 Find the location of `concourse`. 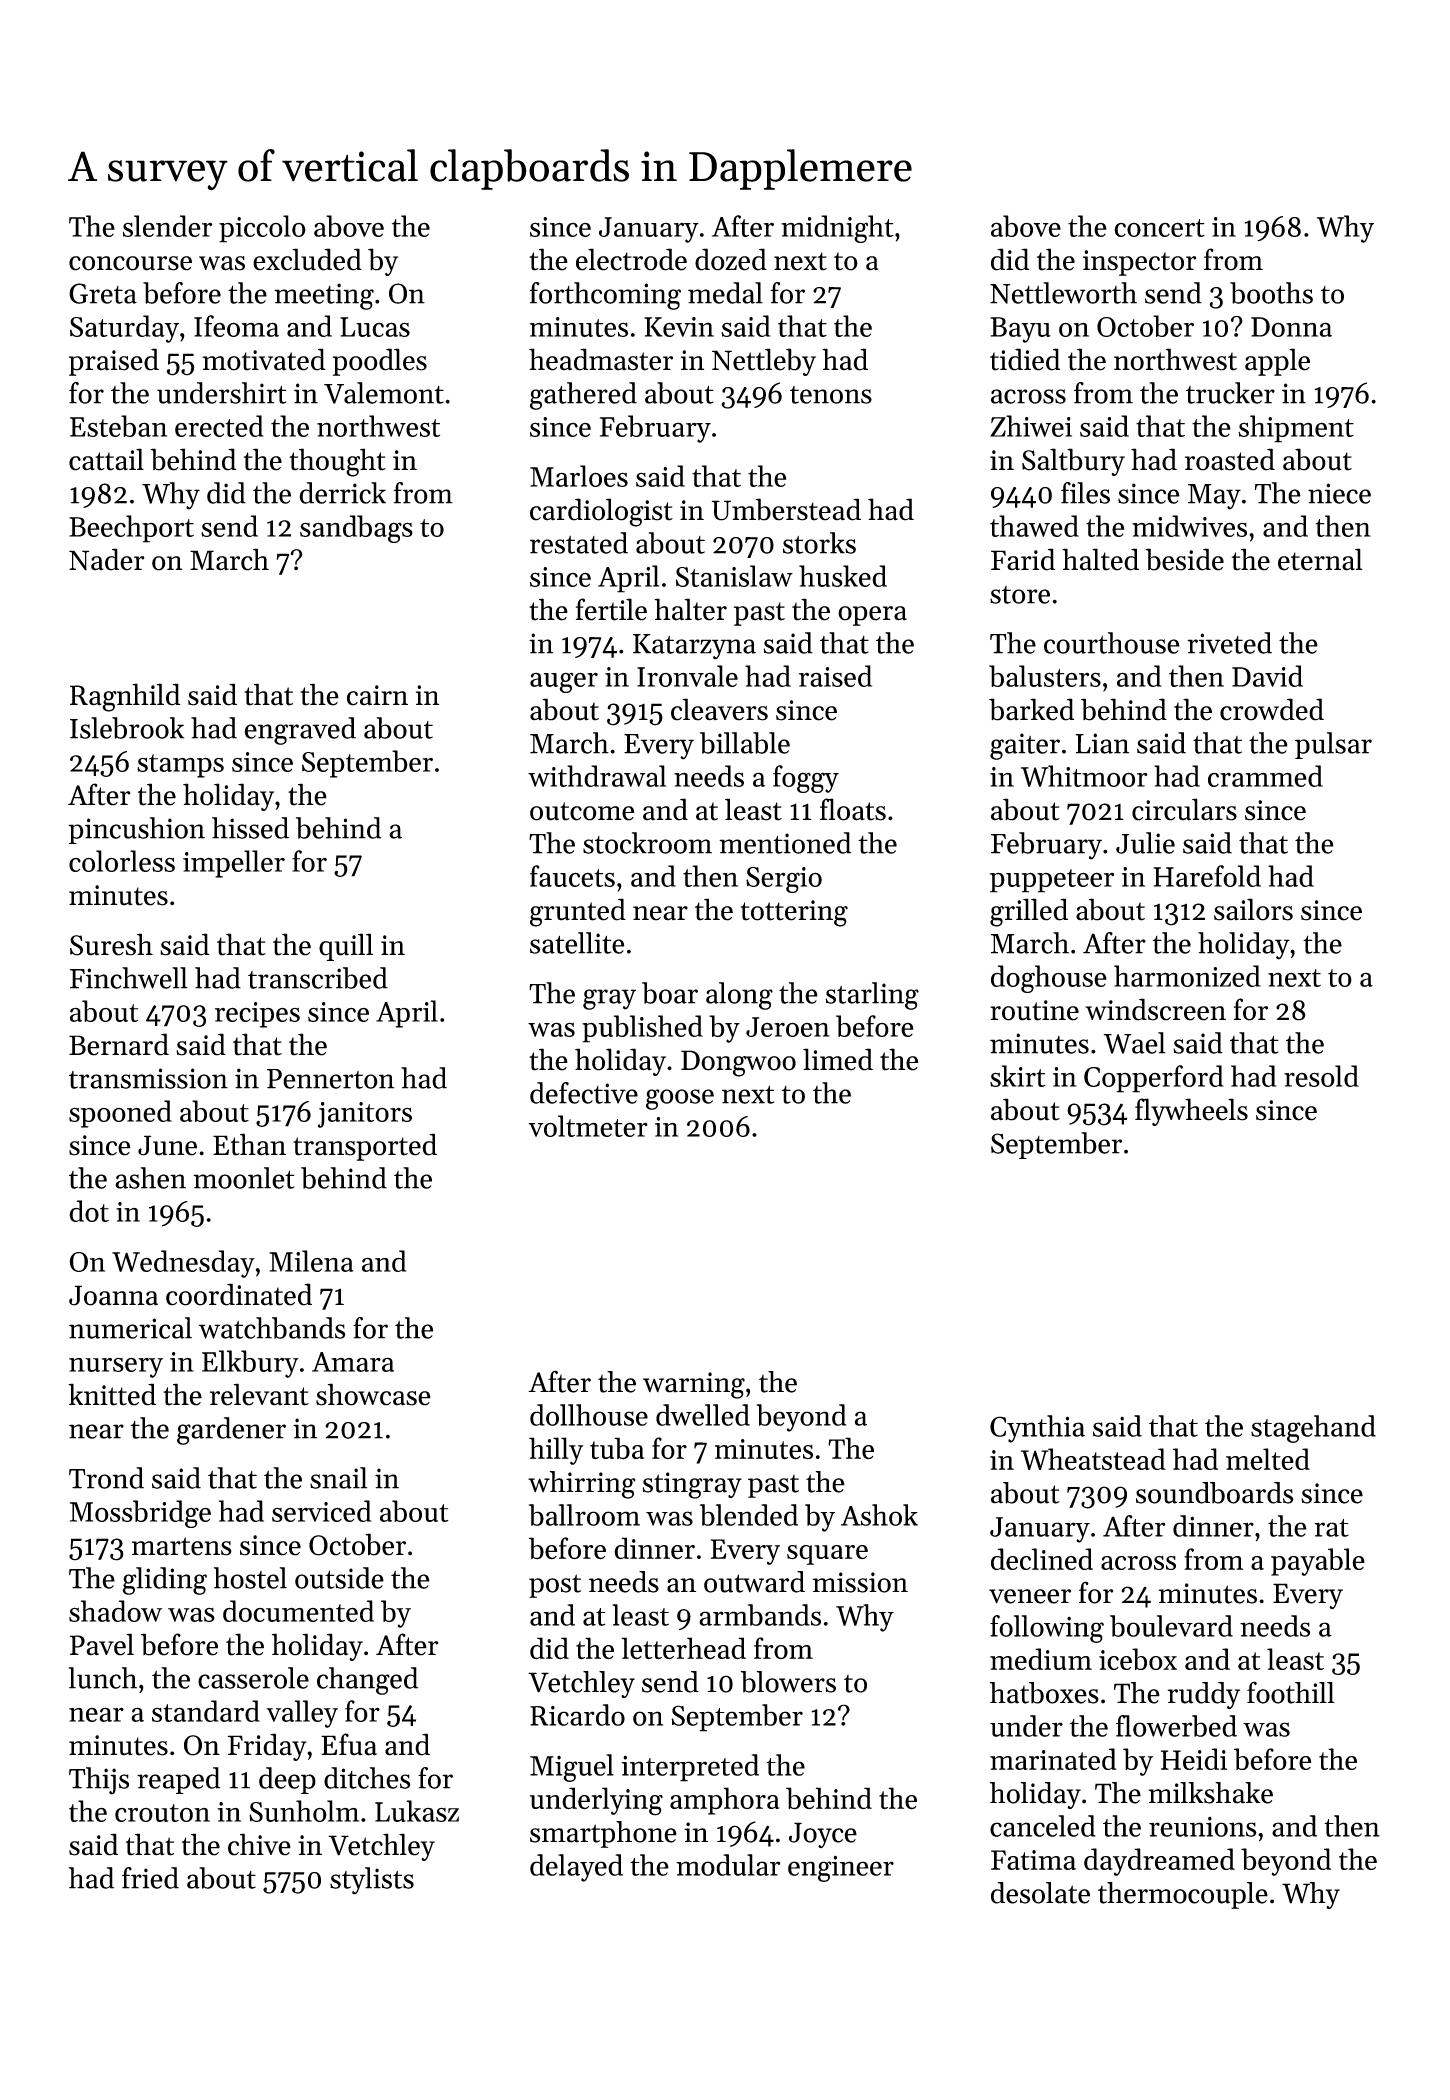

concourse is located at coordinates (130, 263).
